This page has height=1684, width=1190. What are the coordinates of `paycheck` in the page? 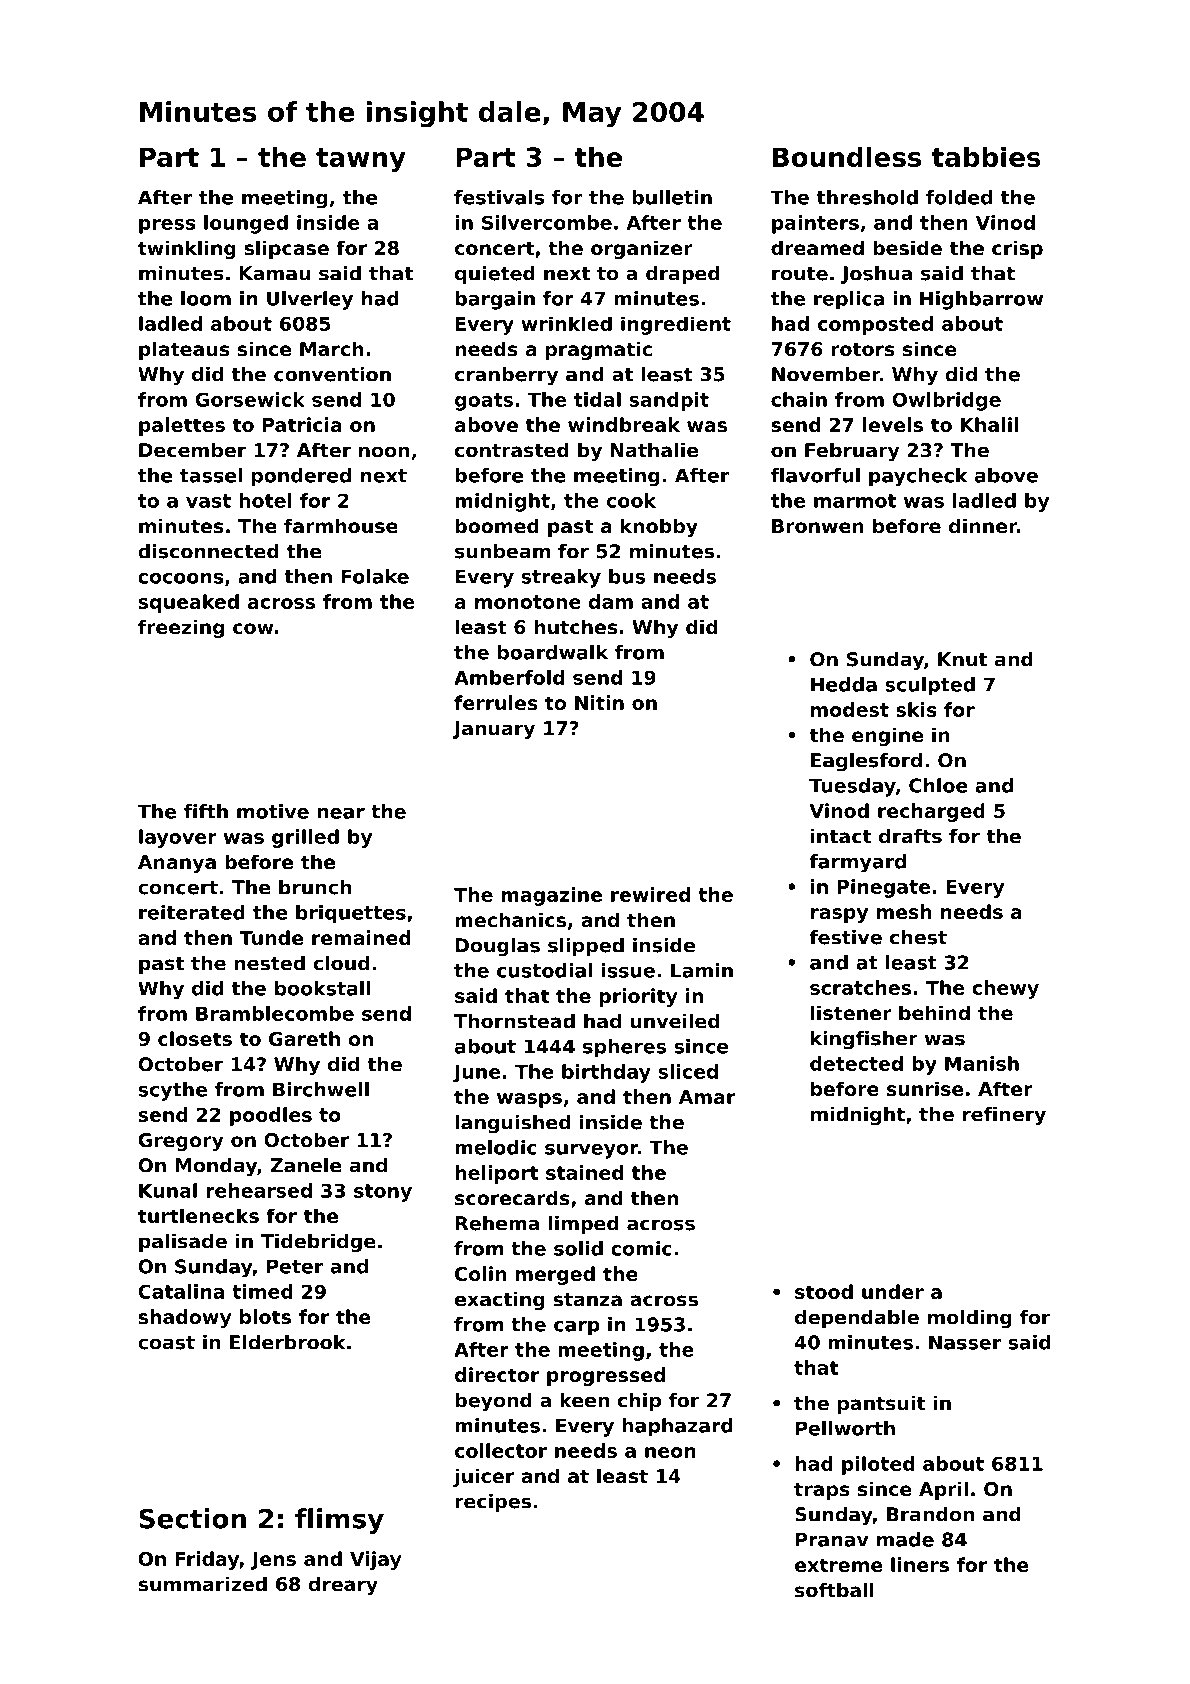 It's located at (918, 477).
